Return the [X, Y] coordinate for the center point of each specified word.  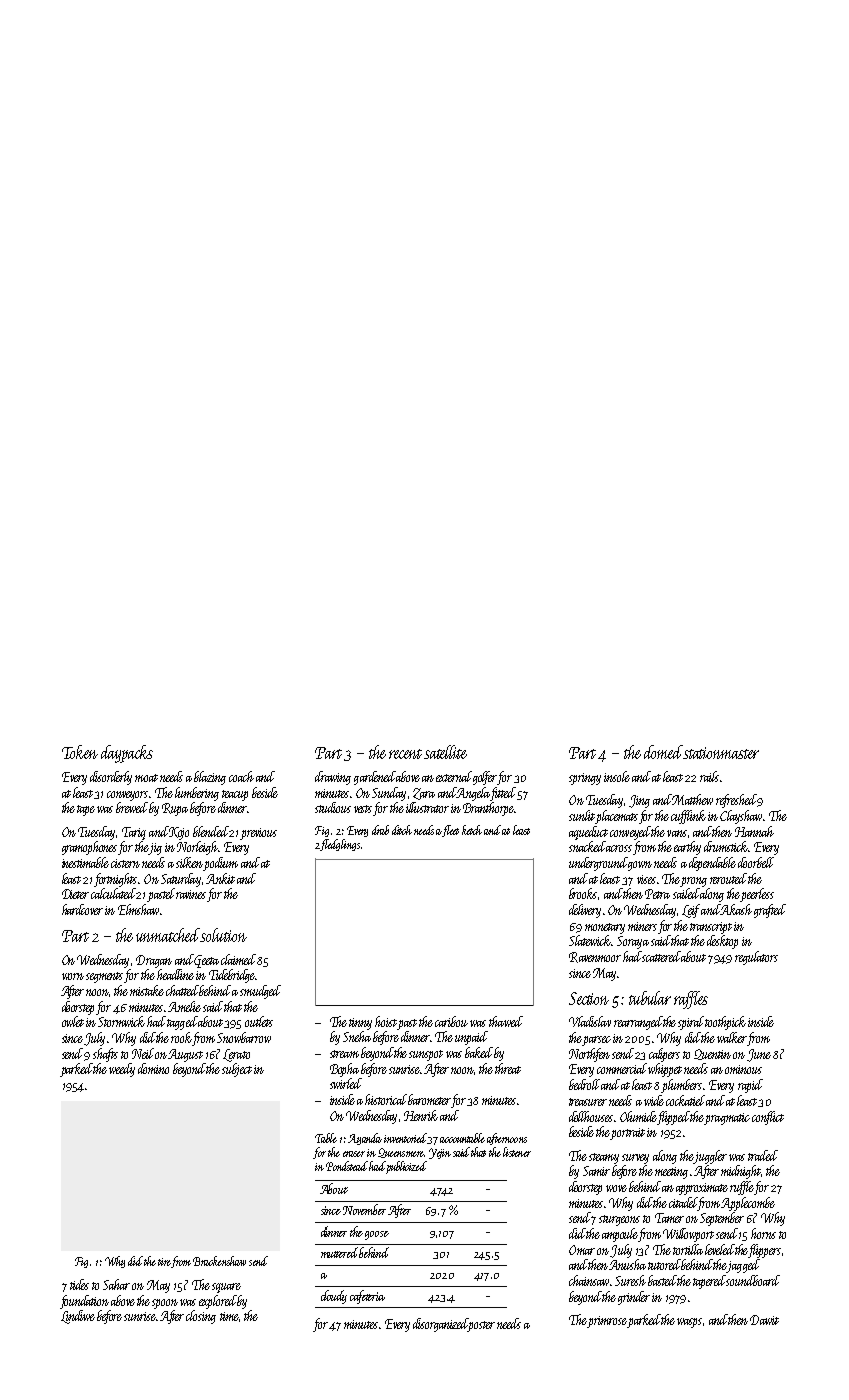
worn [73, 976]
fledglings [340, 845]
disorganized [441, 1325]
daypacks [127, 754]
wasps [689, 1323]
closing [201, 1317]
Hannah [754, 831]
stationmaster [721, 753]
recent [405, 754]
